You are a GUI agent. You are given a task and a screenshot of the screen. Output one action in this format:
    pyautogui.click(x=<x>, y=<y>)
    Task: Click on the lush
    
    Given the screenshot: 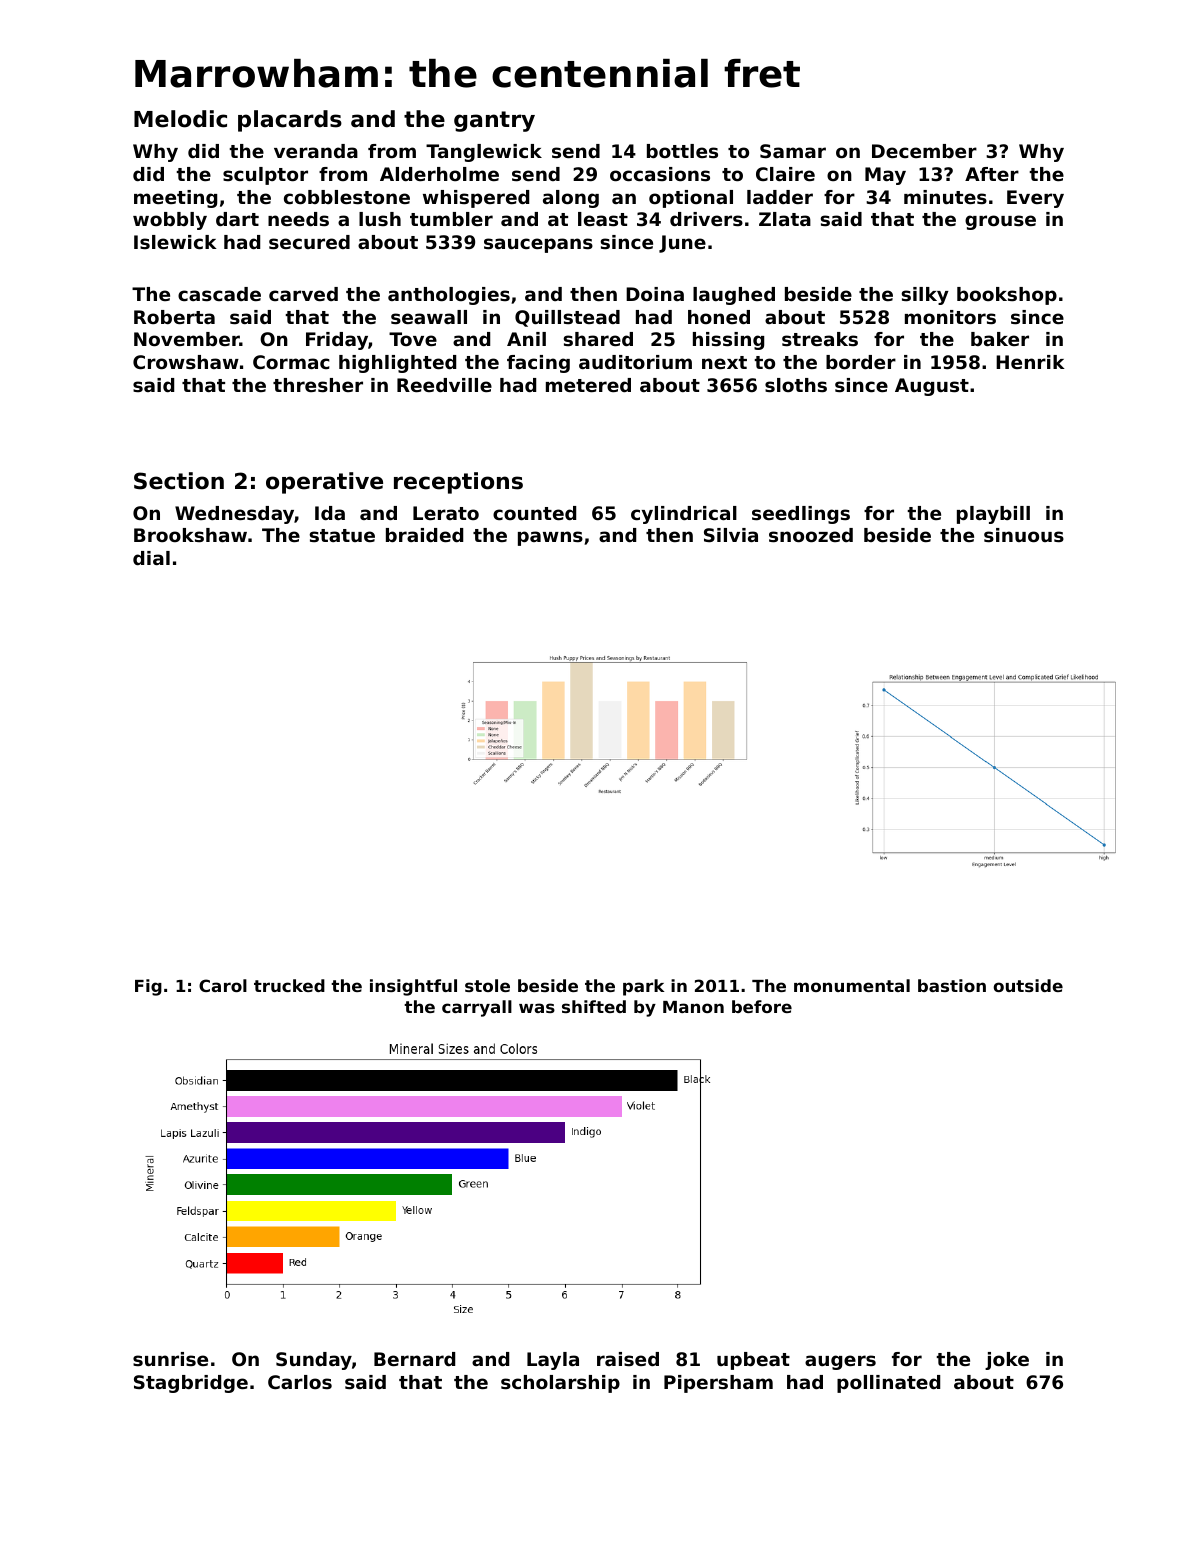 What is the action you would take?
    pyautogui.click(x=380, y=219)
